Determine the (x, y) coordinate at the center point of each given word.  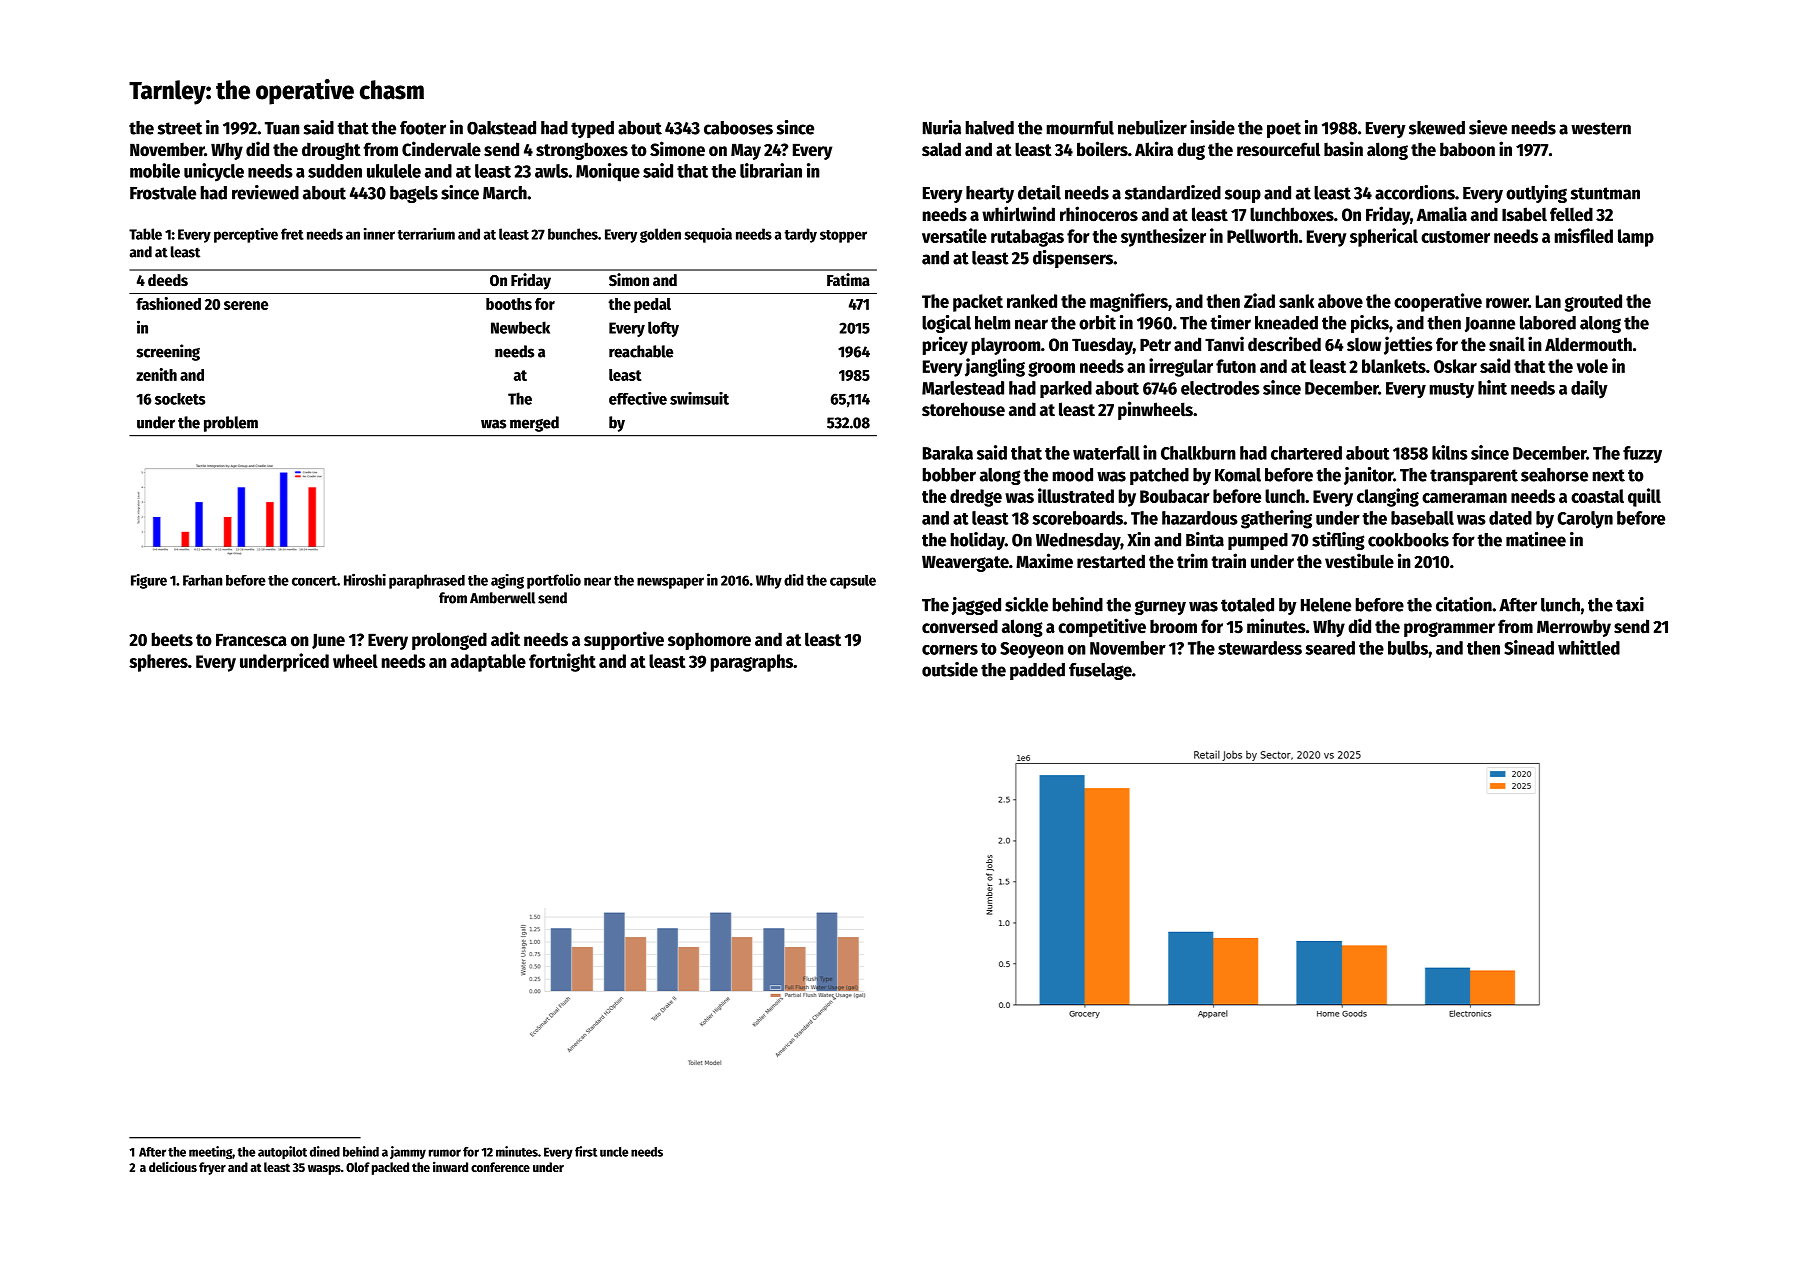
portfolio (554, 581)
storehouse (963, 409)
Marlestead (963, 388)
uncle (614, 1152)
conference (500, 1167)
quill (1644, 497)
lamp (1636, 238)
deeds (168, 280)
